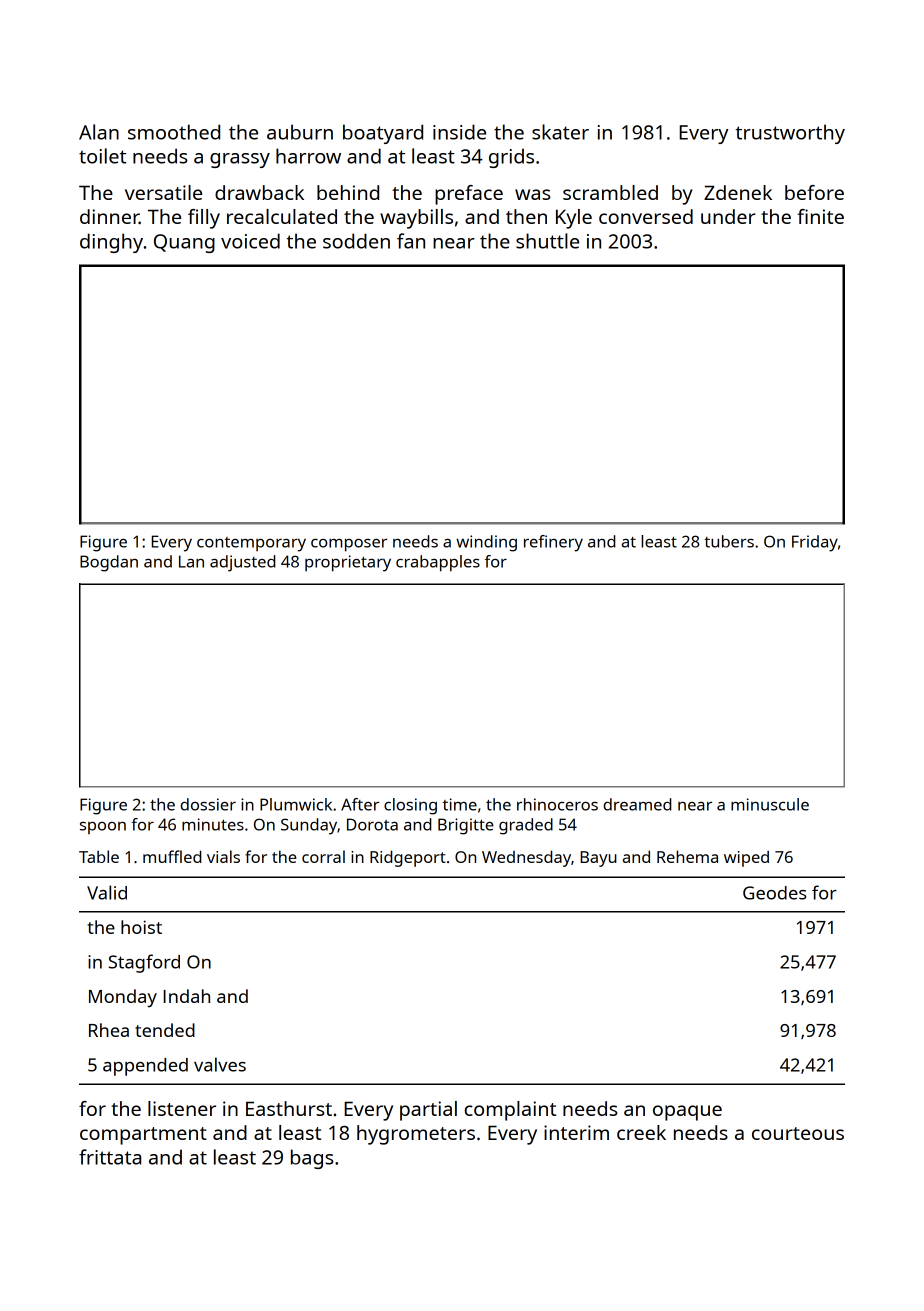 Image resolution: width=924 pixels, height=1311 pixels. What do you see at coordinates (770, 804) in the image?
I see `minuscule` at bounding box center [770, 804].
